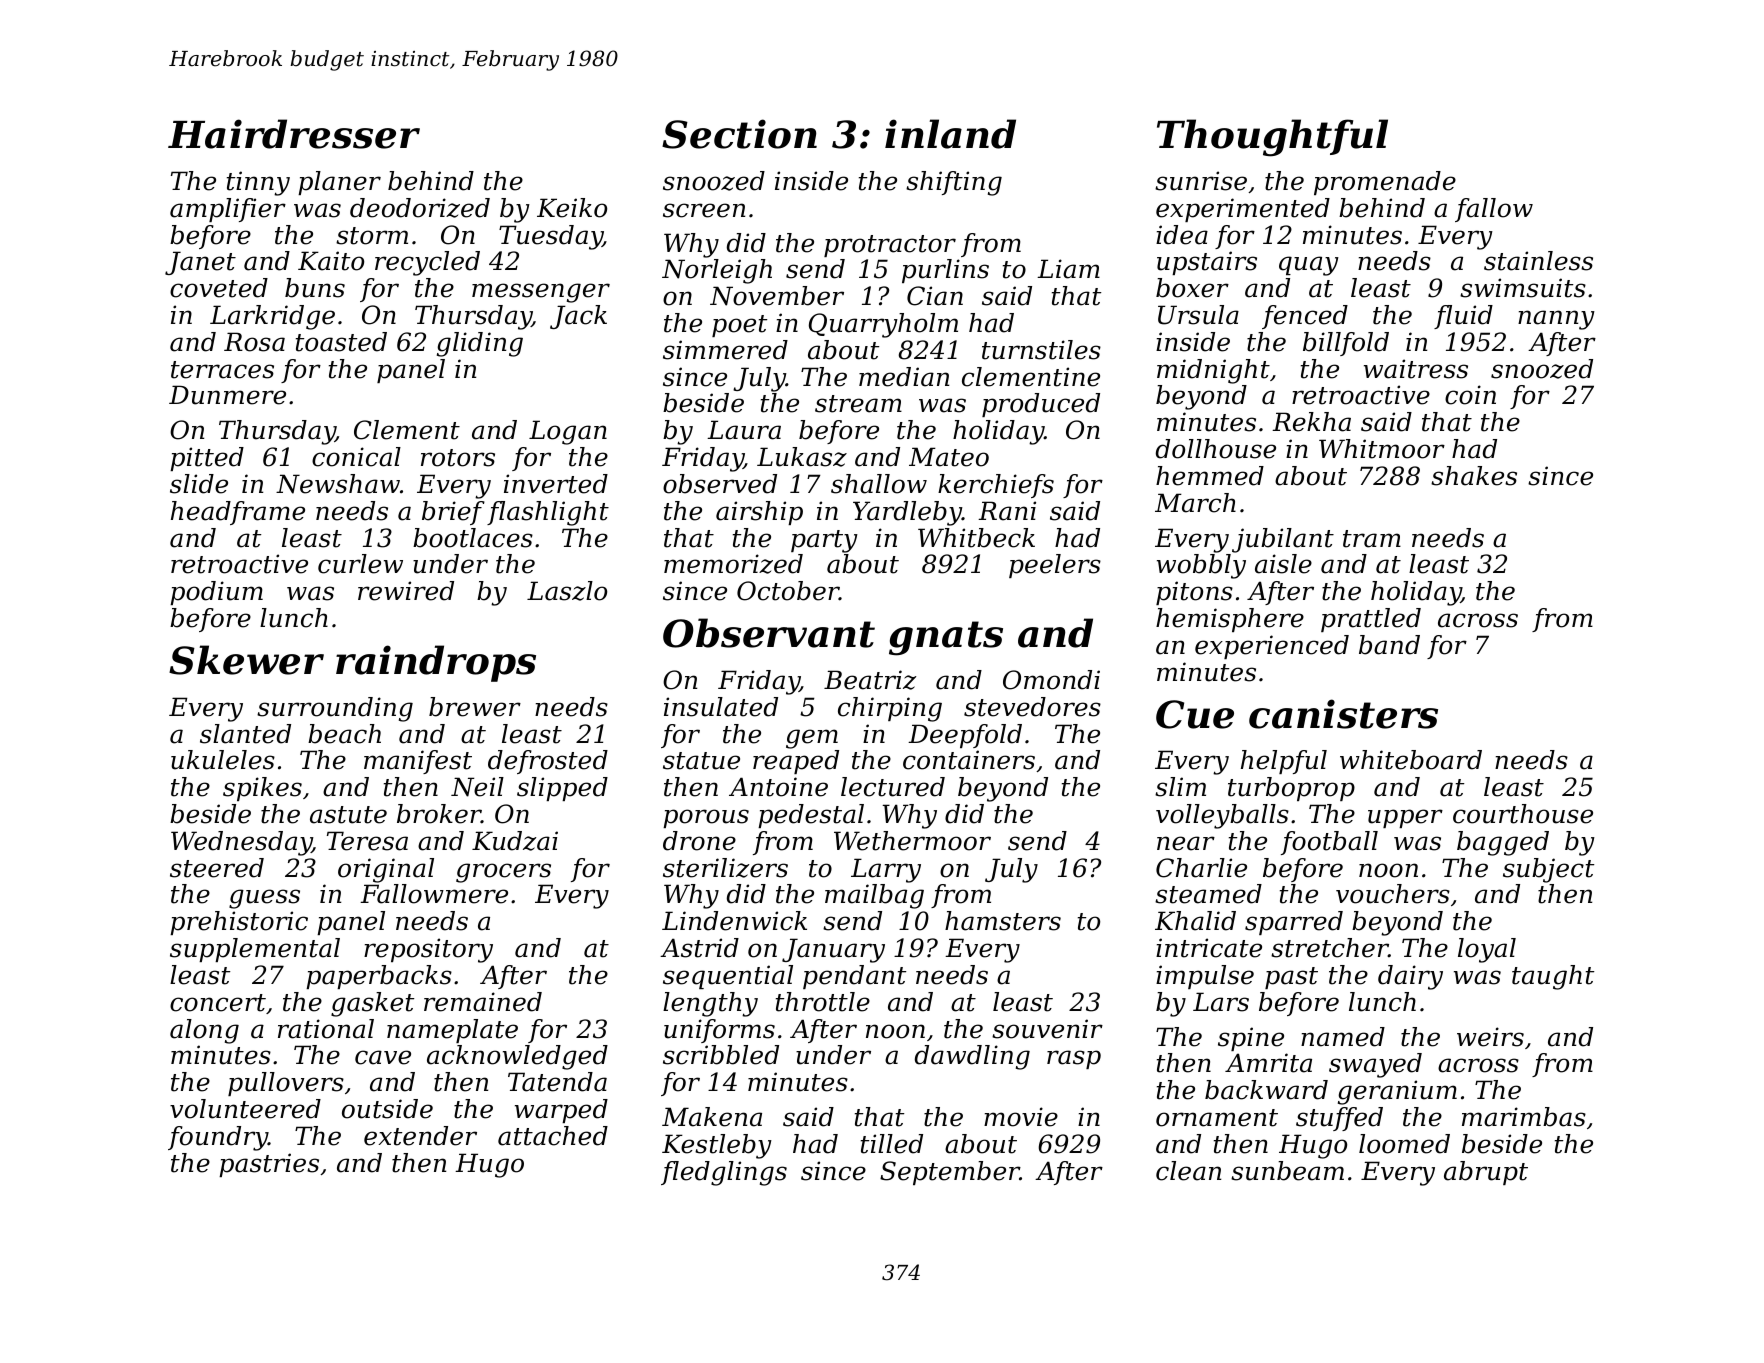 The width and height of the page is (1764, 1363). Describe the element at coordinates (1329, 843) in the page. I see `football` at that location.
